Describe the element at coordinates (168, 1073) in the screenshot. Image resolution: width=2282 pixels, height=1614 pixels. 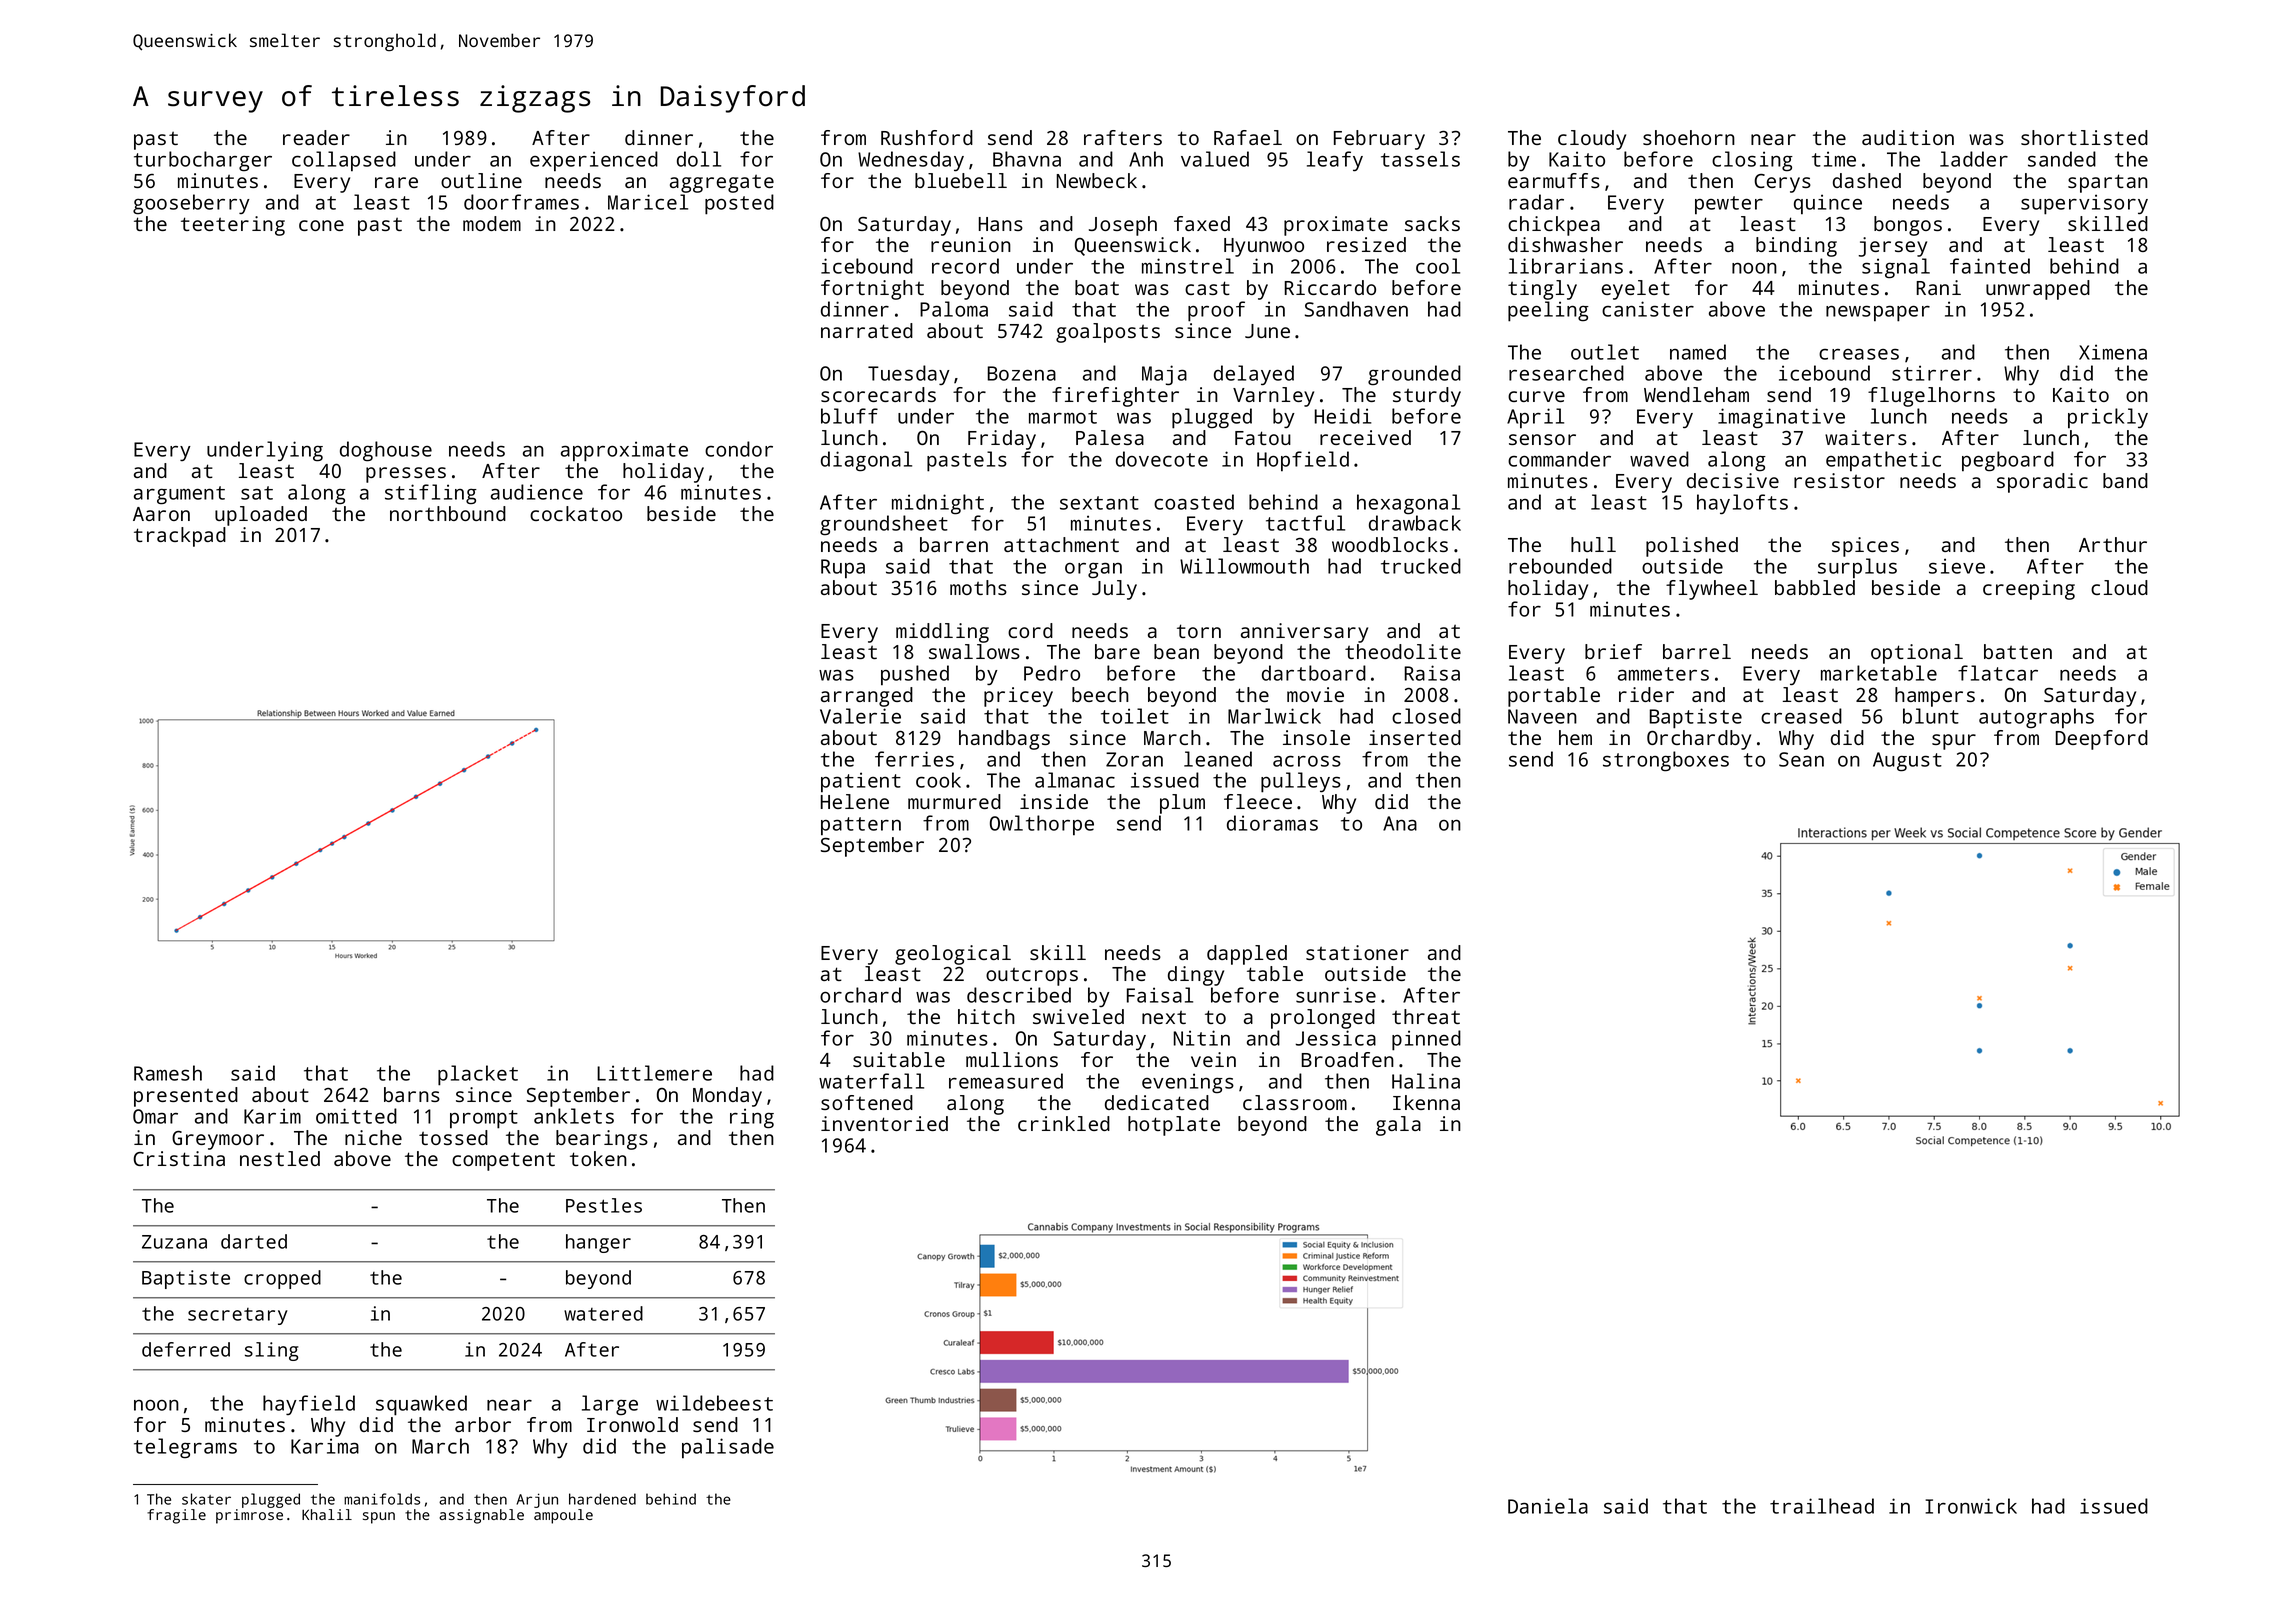
I see `Ramesh` at that location.
